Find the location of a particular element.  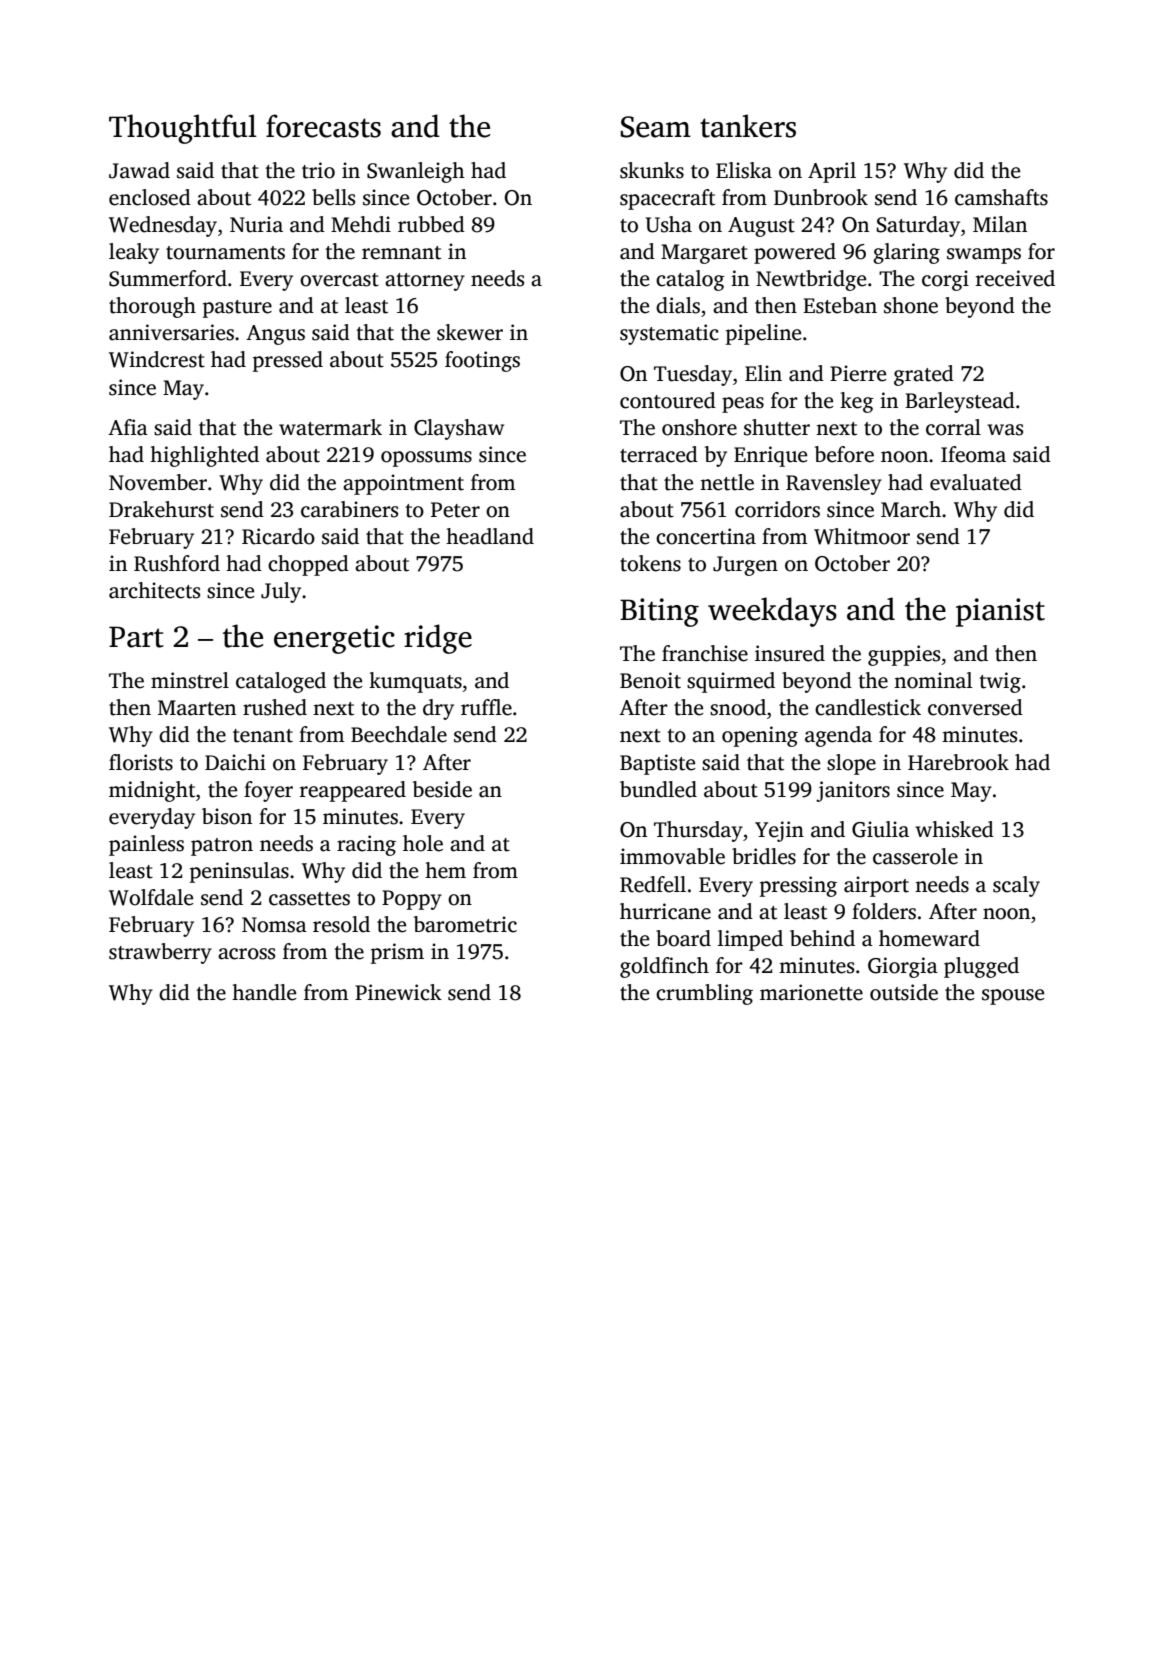

Pinewick is located at coordinates (398, 992).
